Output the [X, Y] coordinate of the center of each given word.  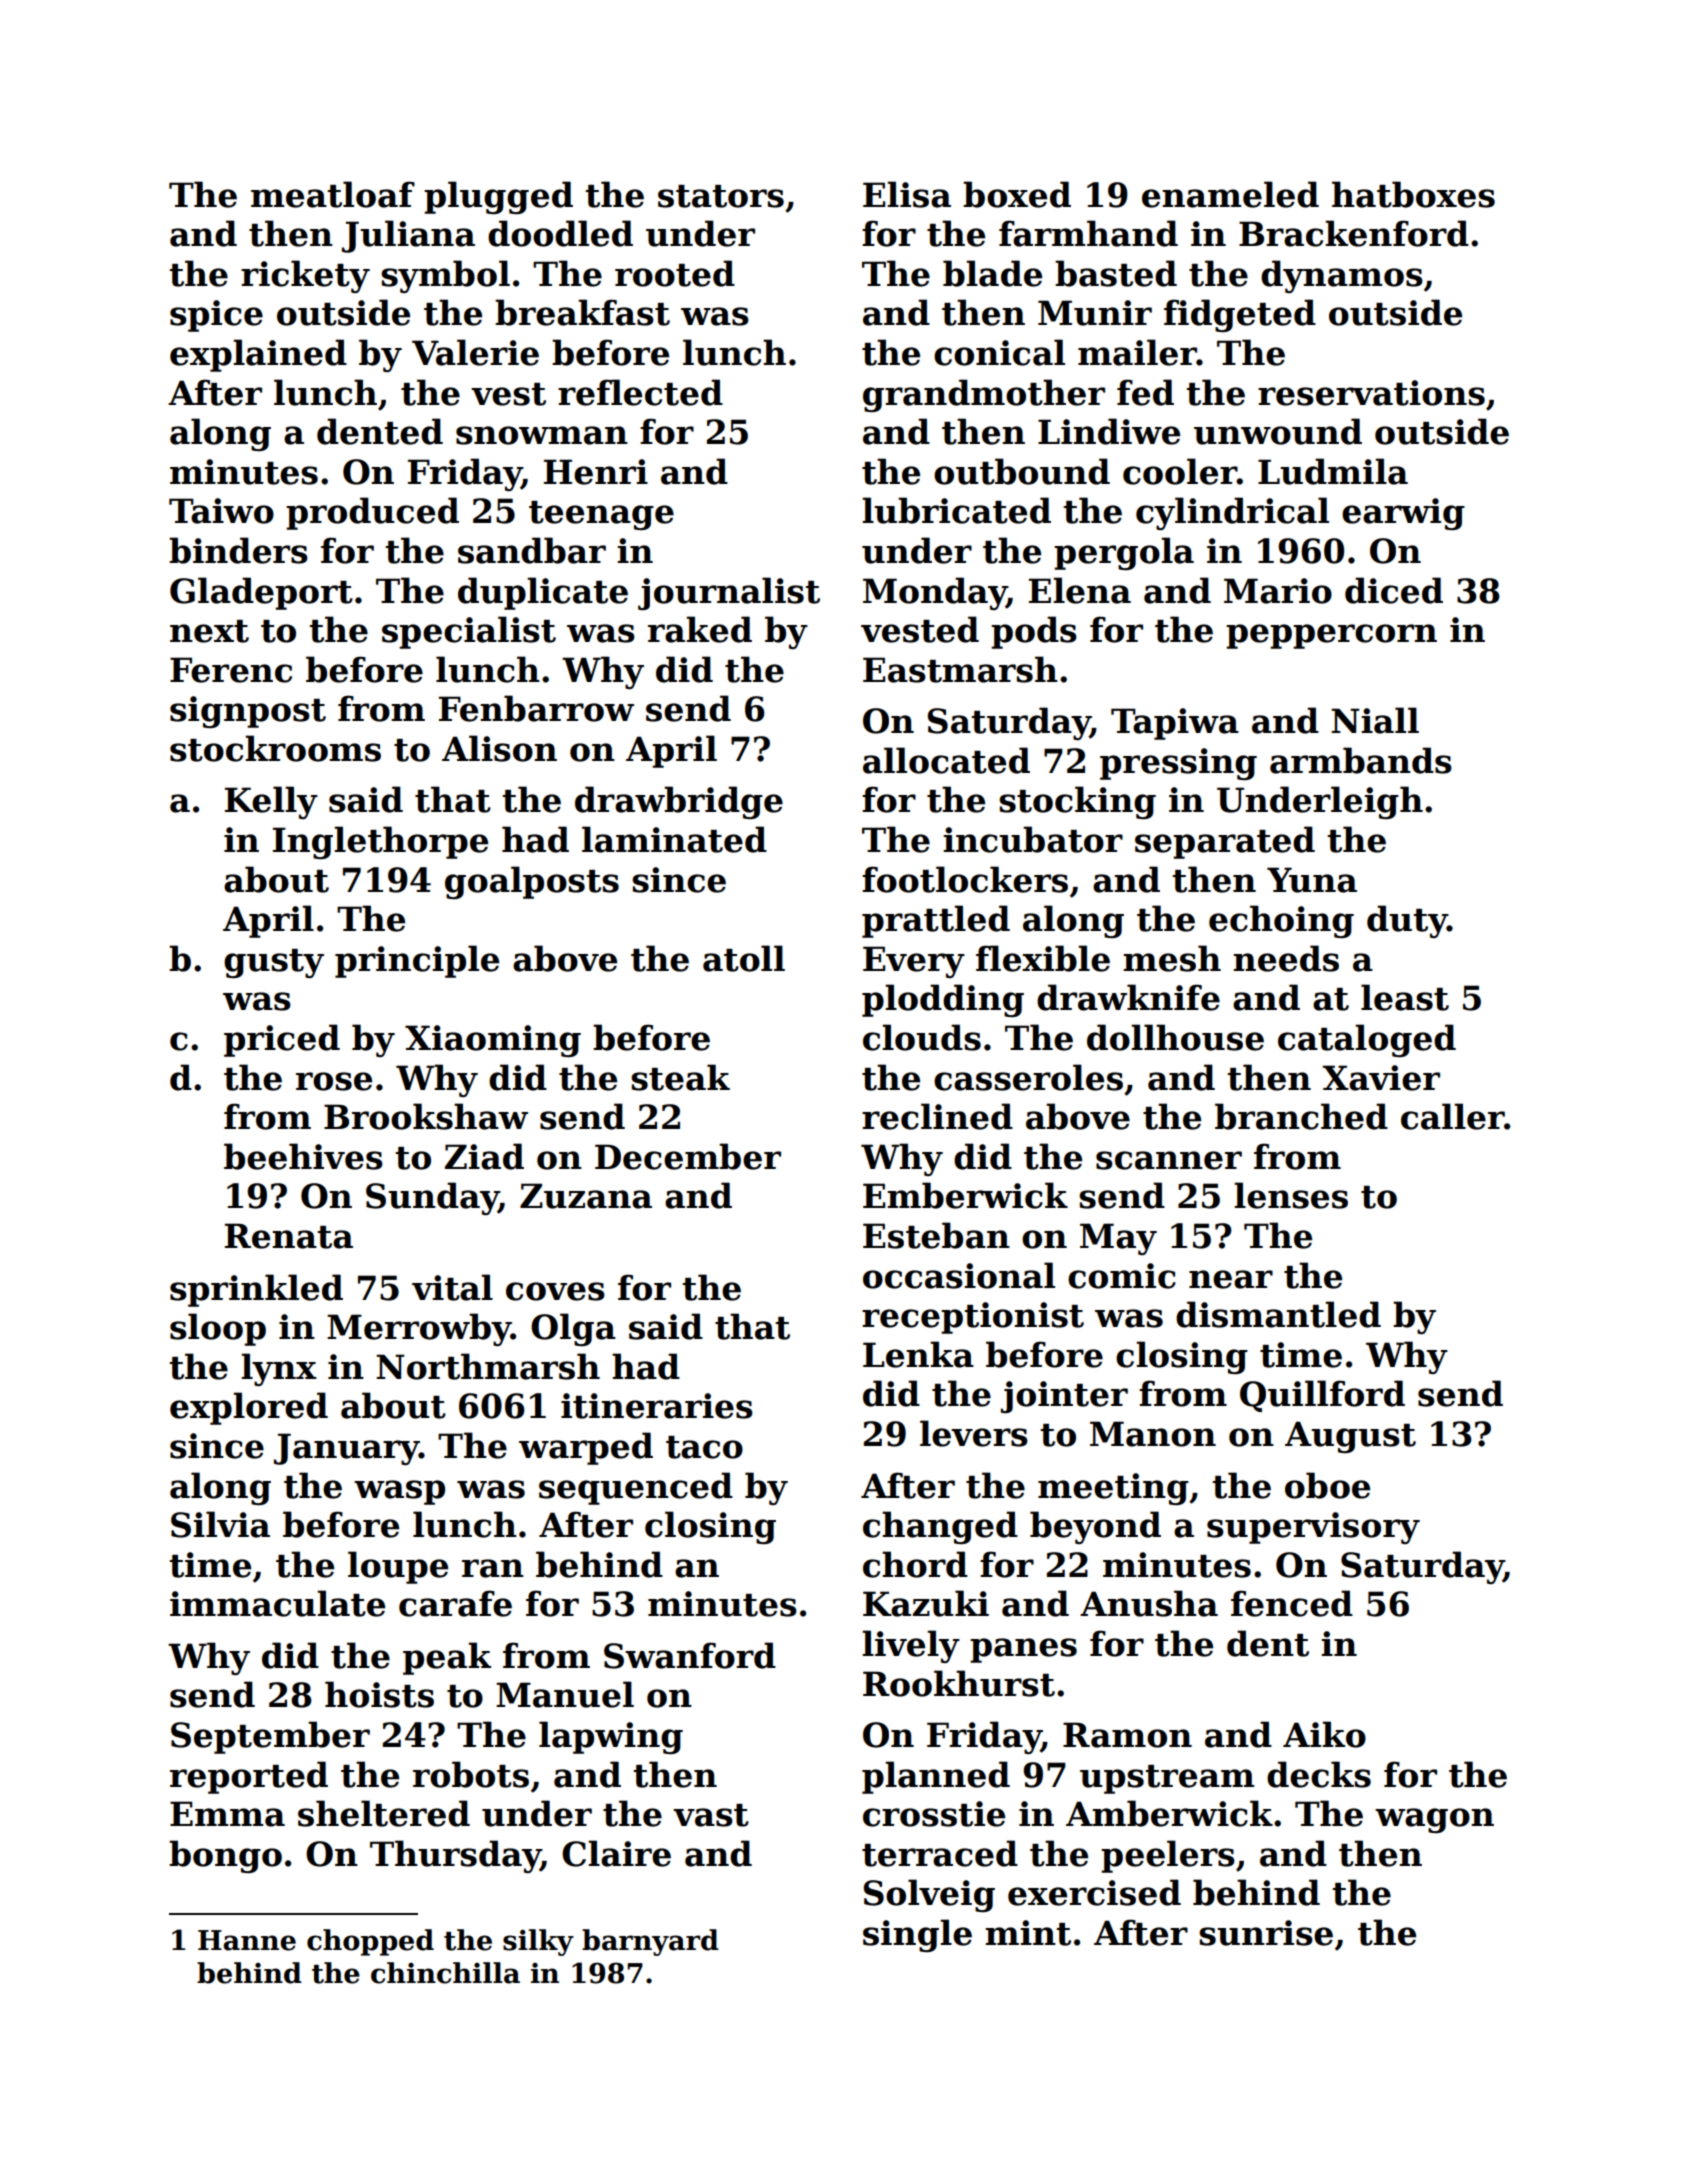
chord [915, 1564]
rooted [675, 273]
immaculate [277, 1603]
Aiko [1324, 1734]
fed [1145, 392]
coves [555, 1291]
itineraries [657, 1406]
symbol [445, 276]
